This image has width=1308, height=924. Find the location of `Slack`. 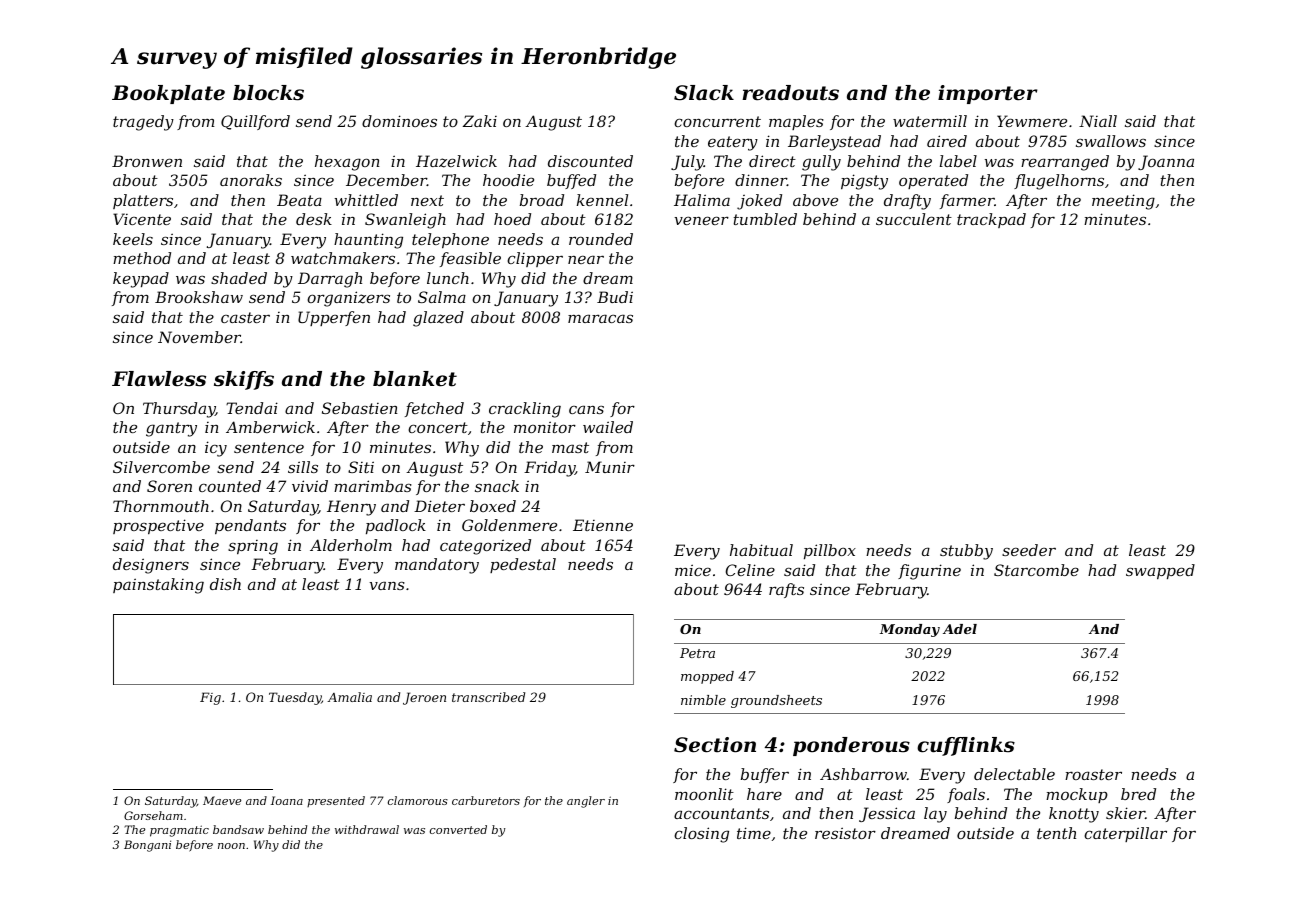

Slack is located at coordinates (704, 93).
